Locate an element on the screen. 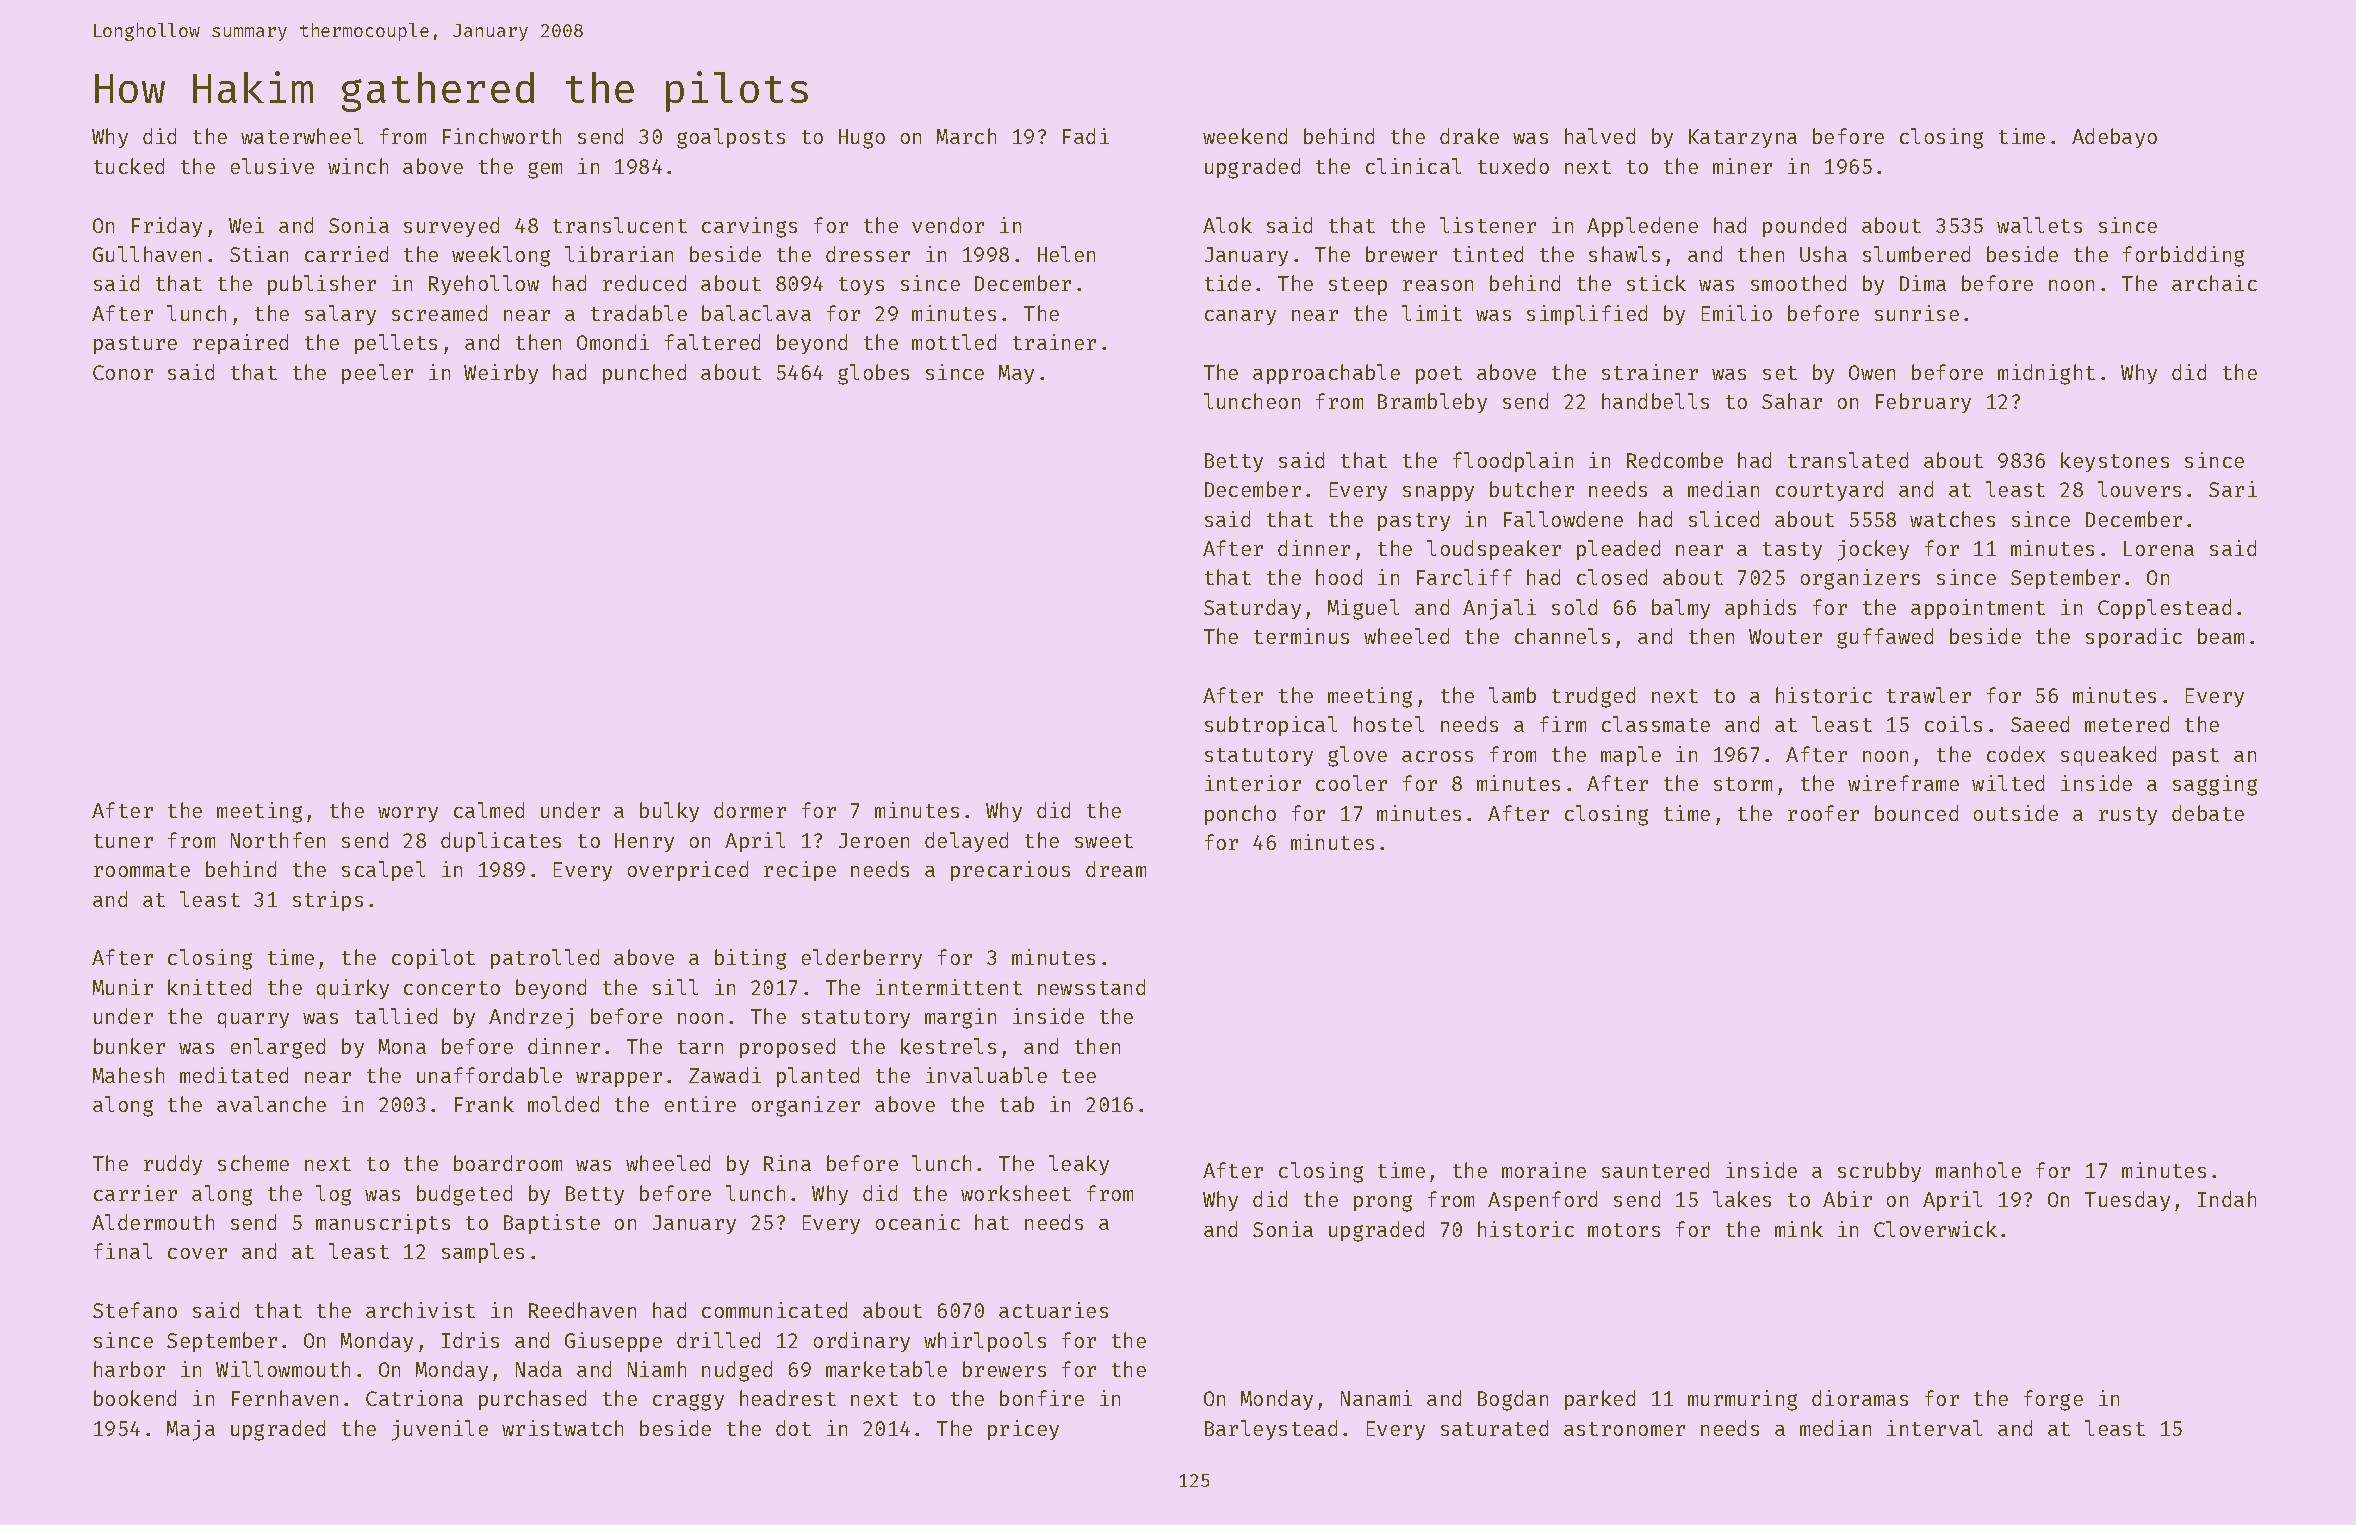 Image resolution: width=2356 pixels, height=1525 pixels. wristwatch is located at coordinates (562, 1428).
